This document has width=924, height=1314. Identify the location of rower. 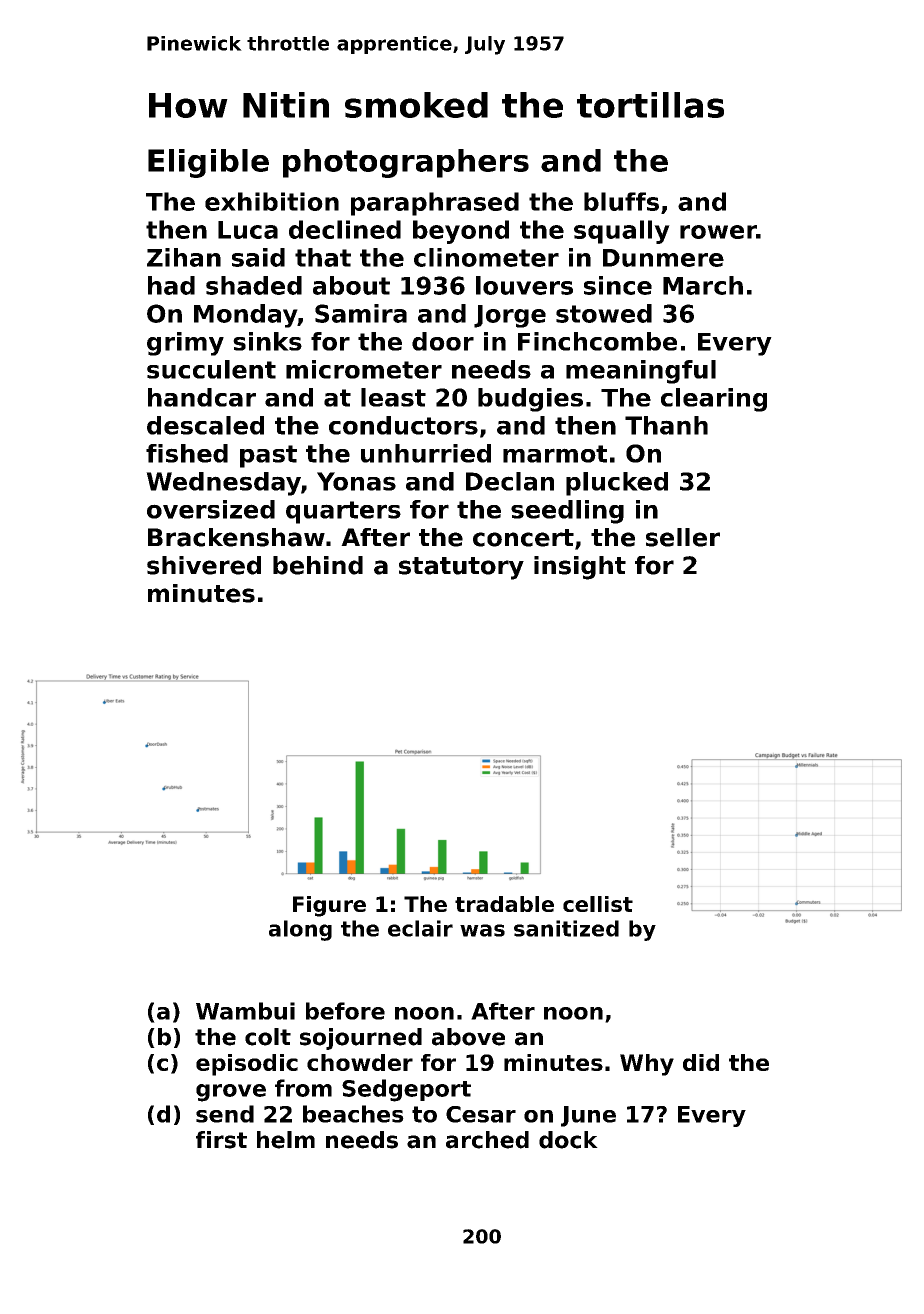
(718, 232).
